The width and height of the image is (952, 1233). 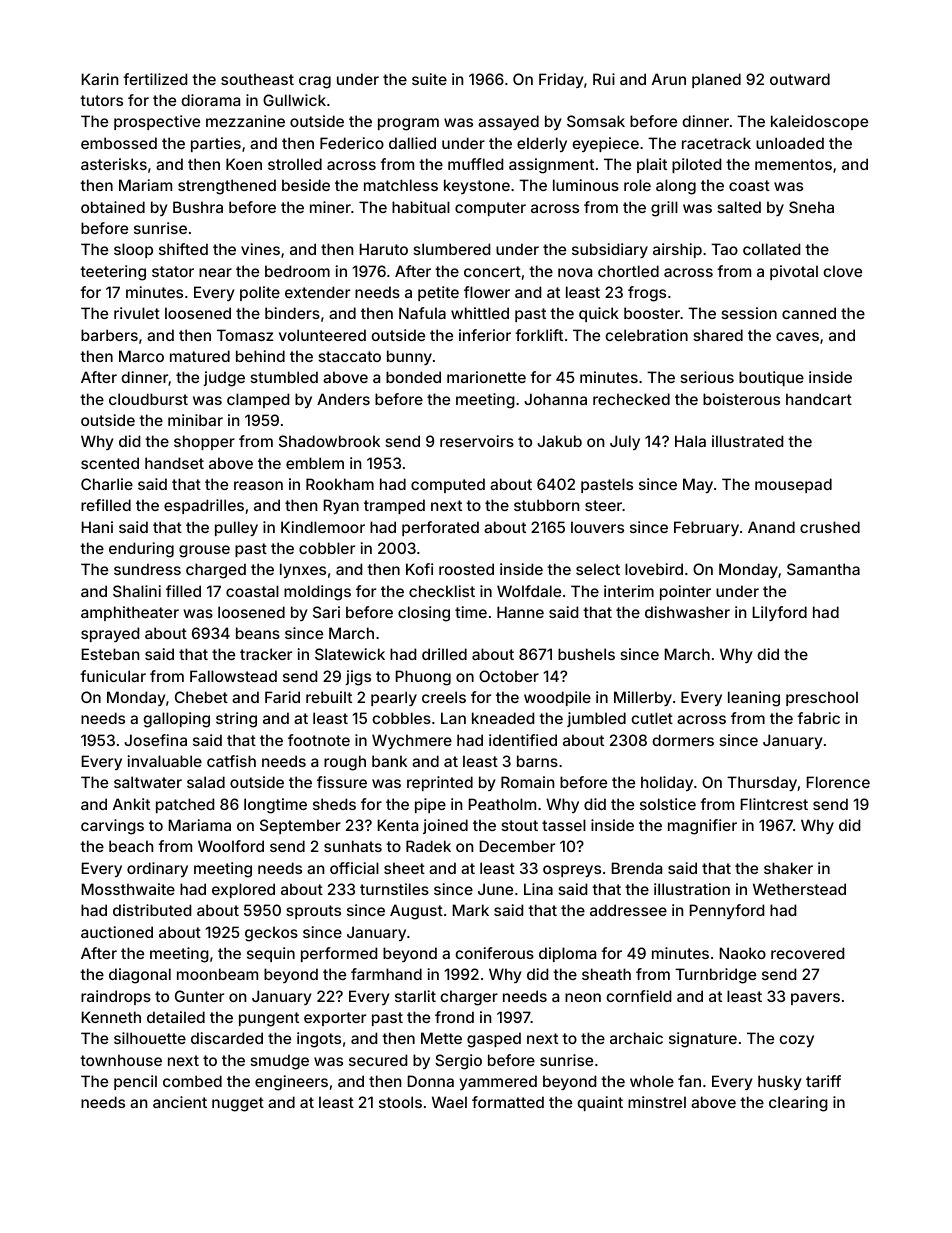 I want to click on clove, so click(x=842, y=271).
